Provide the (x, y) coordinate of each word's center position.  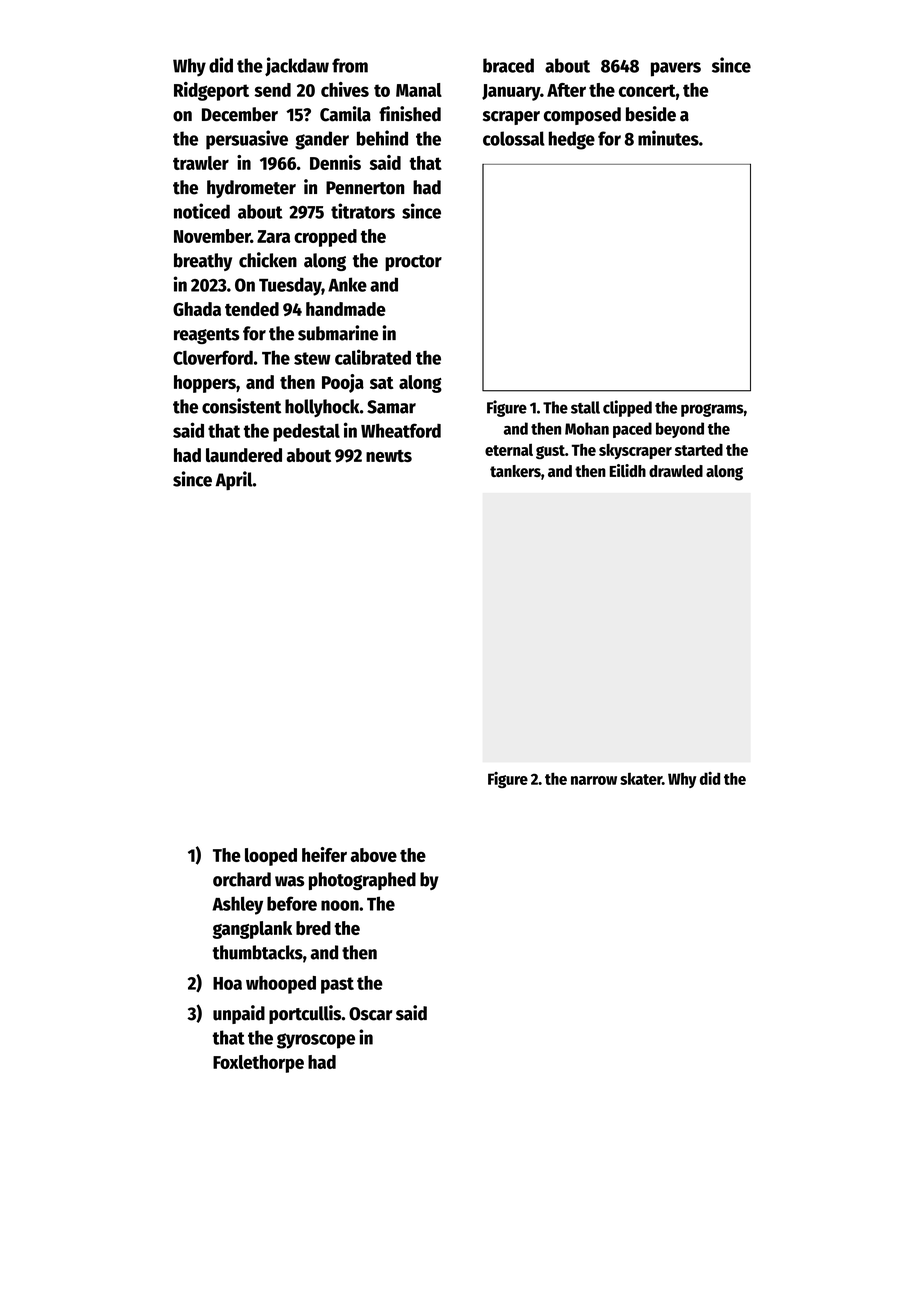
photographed (362, 881)
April (234, 480)
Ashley (237, 905)
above (374, 855)
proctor (413, 263)
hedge (571, 140)
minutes (668, 138)
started (699, 449)
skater (641, 778)
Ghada (197, 309)
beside (651, 114)
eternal (509, 450)
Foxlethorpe (258, 1064)
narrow (594, 780)
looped (271, 857)
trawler (201, 163)
